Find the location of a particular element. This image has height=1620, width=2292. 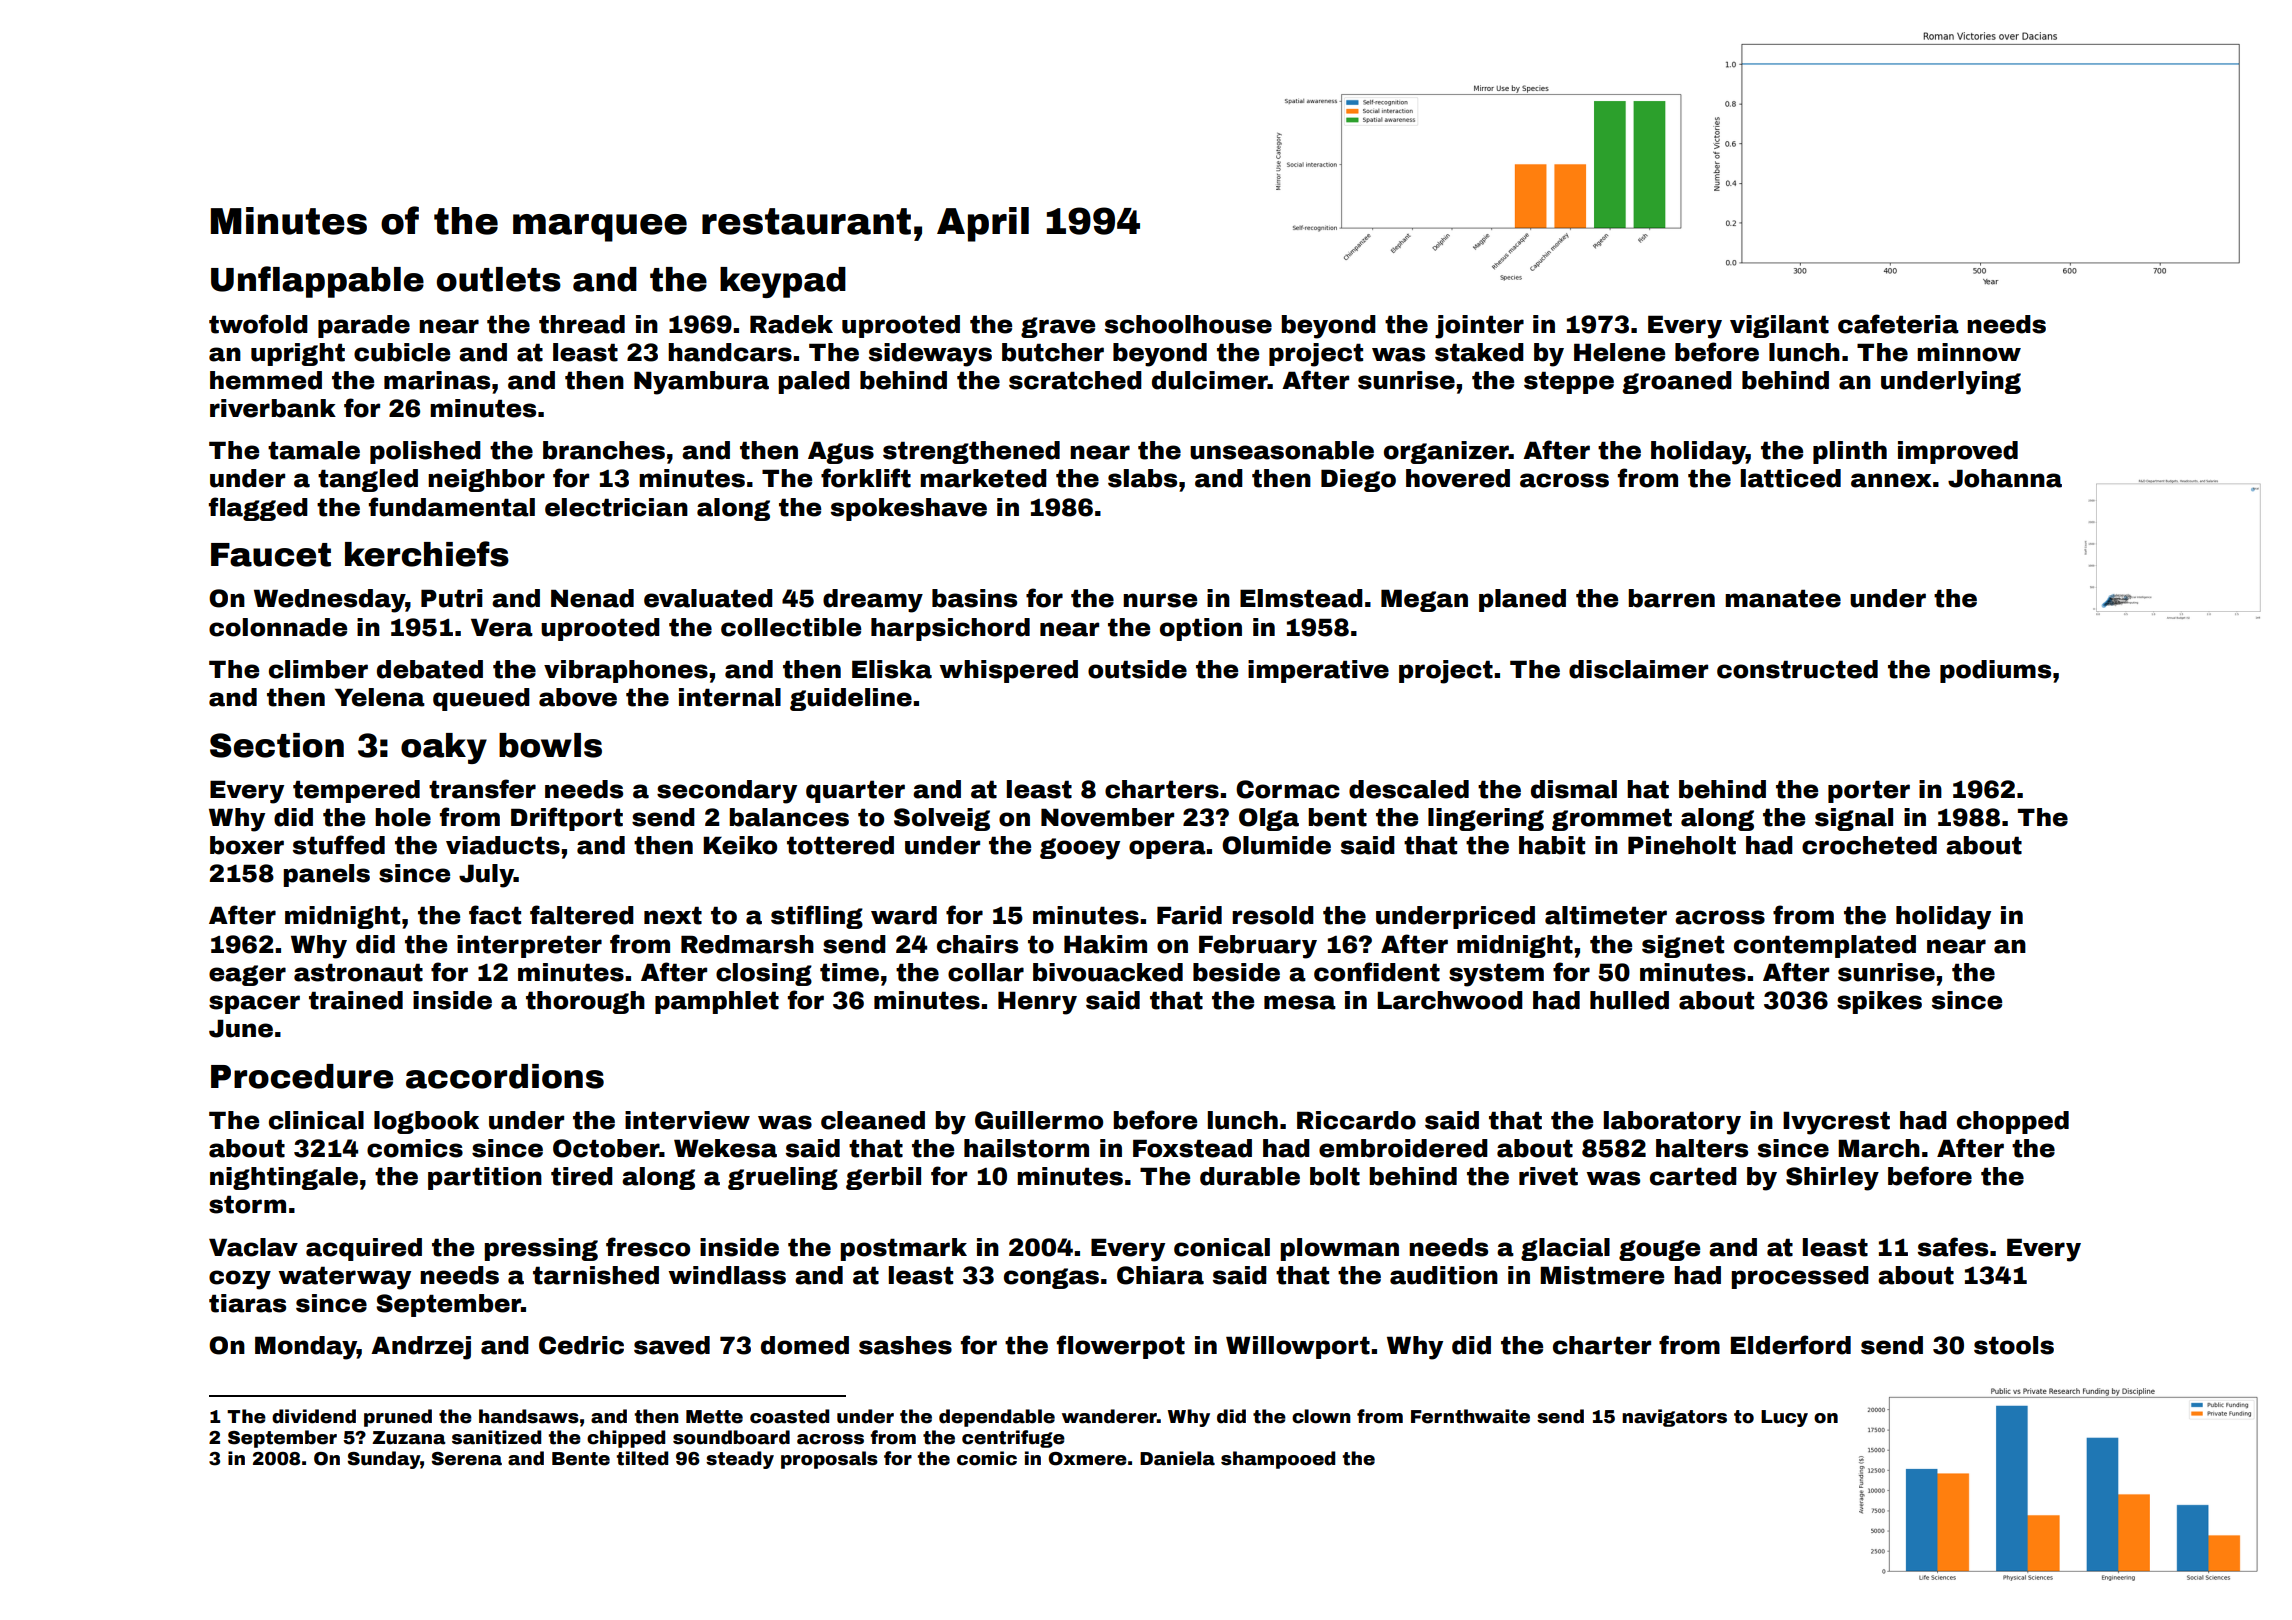

kerchiefs is located at coordinates (427, 554).
